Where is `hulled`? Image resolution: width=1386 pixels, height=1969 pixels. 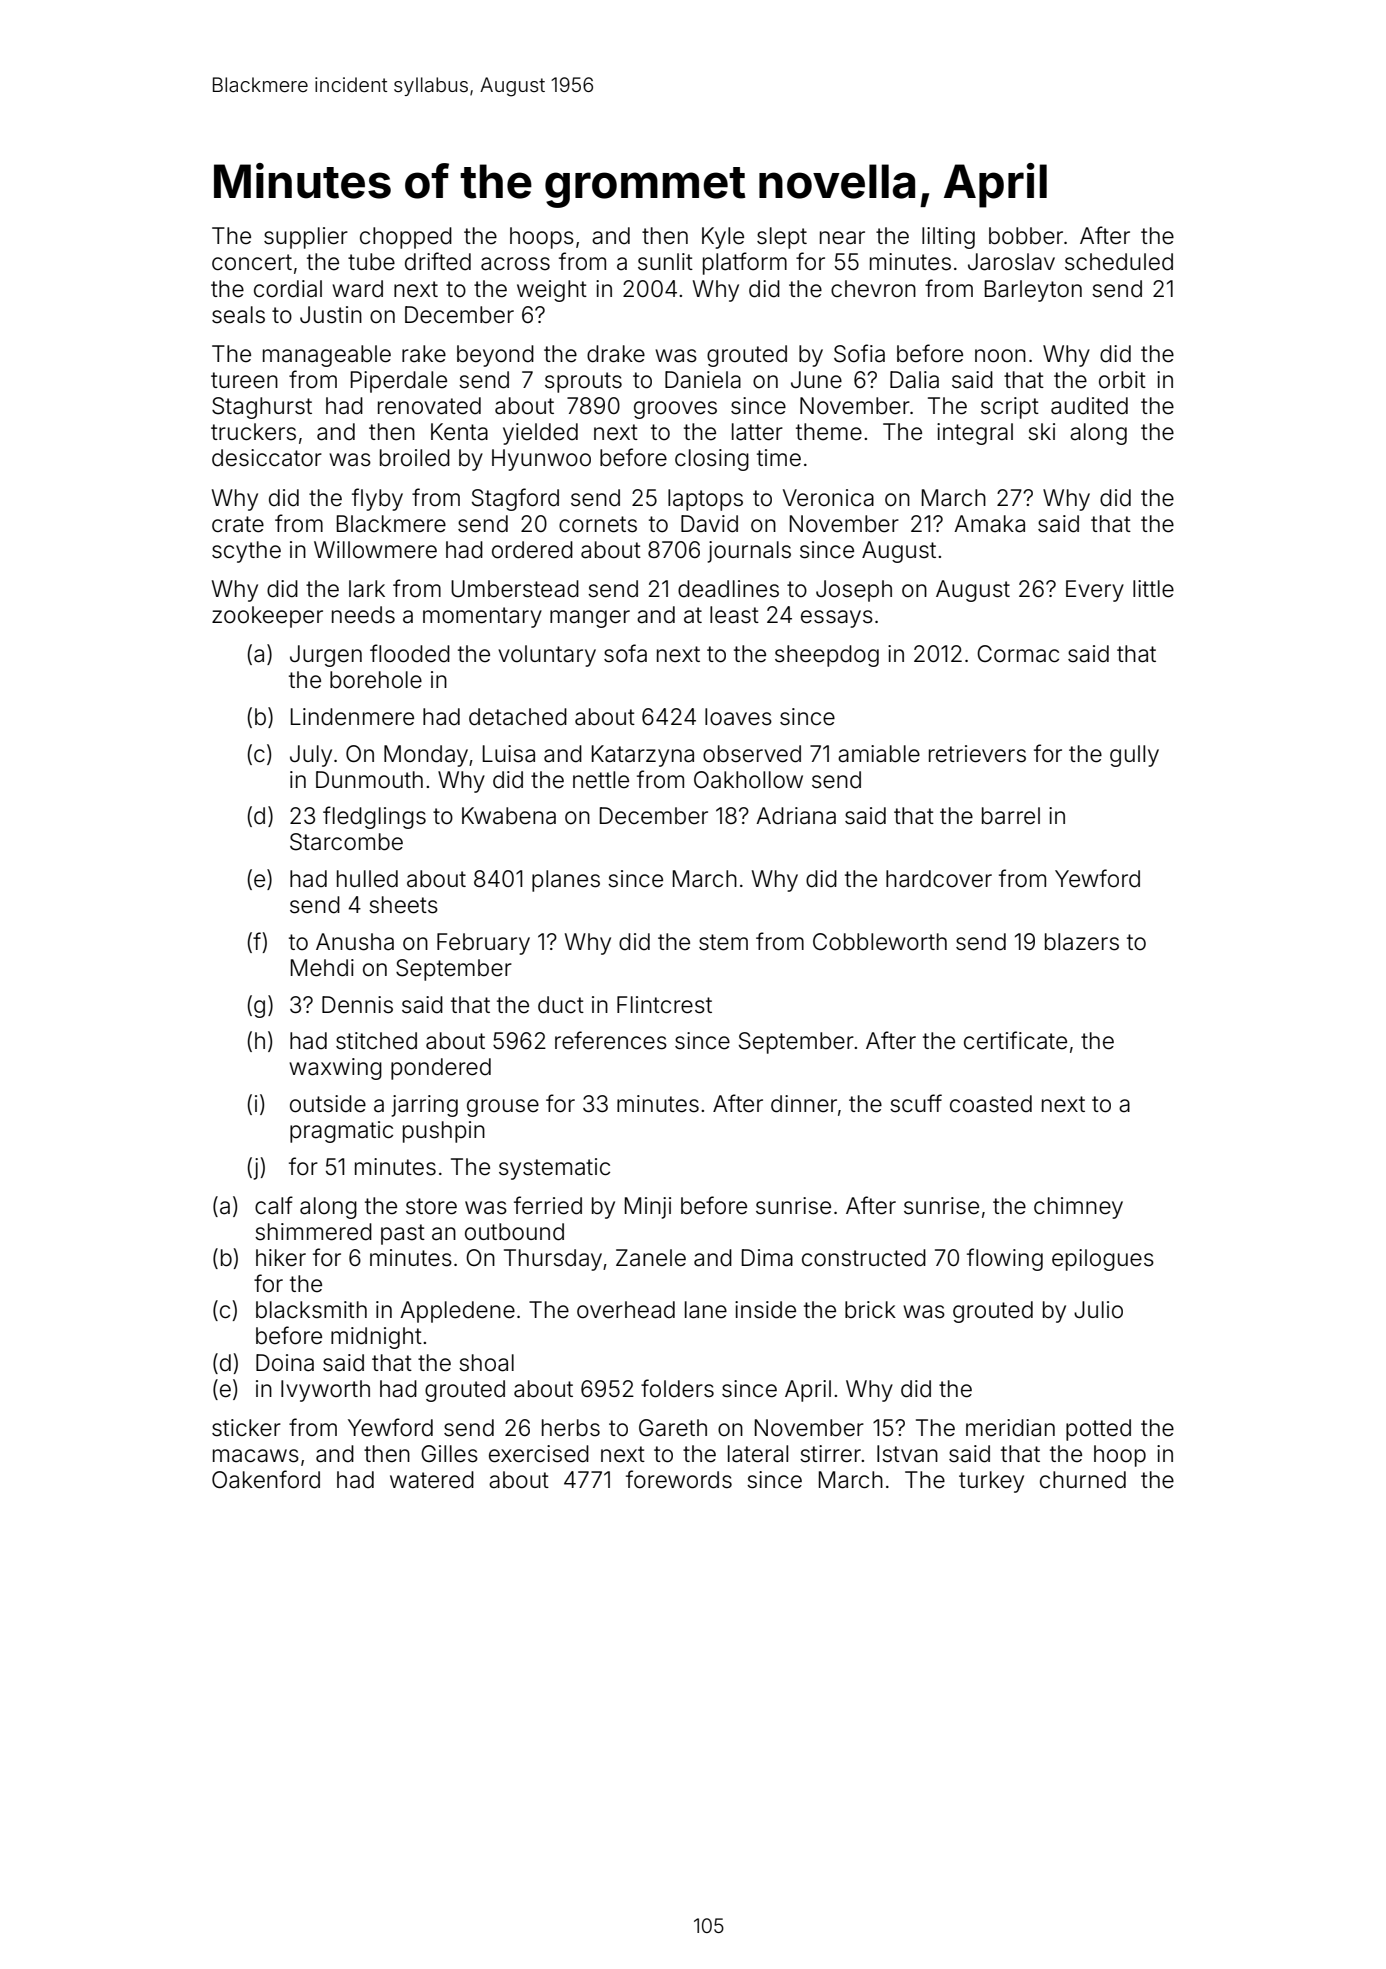
hulled is located at coordinates (367, 879).
